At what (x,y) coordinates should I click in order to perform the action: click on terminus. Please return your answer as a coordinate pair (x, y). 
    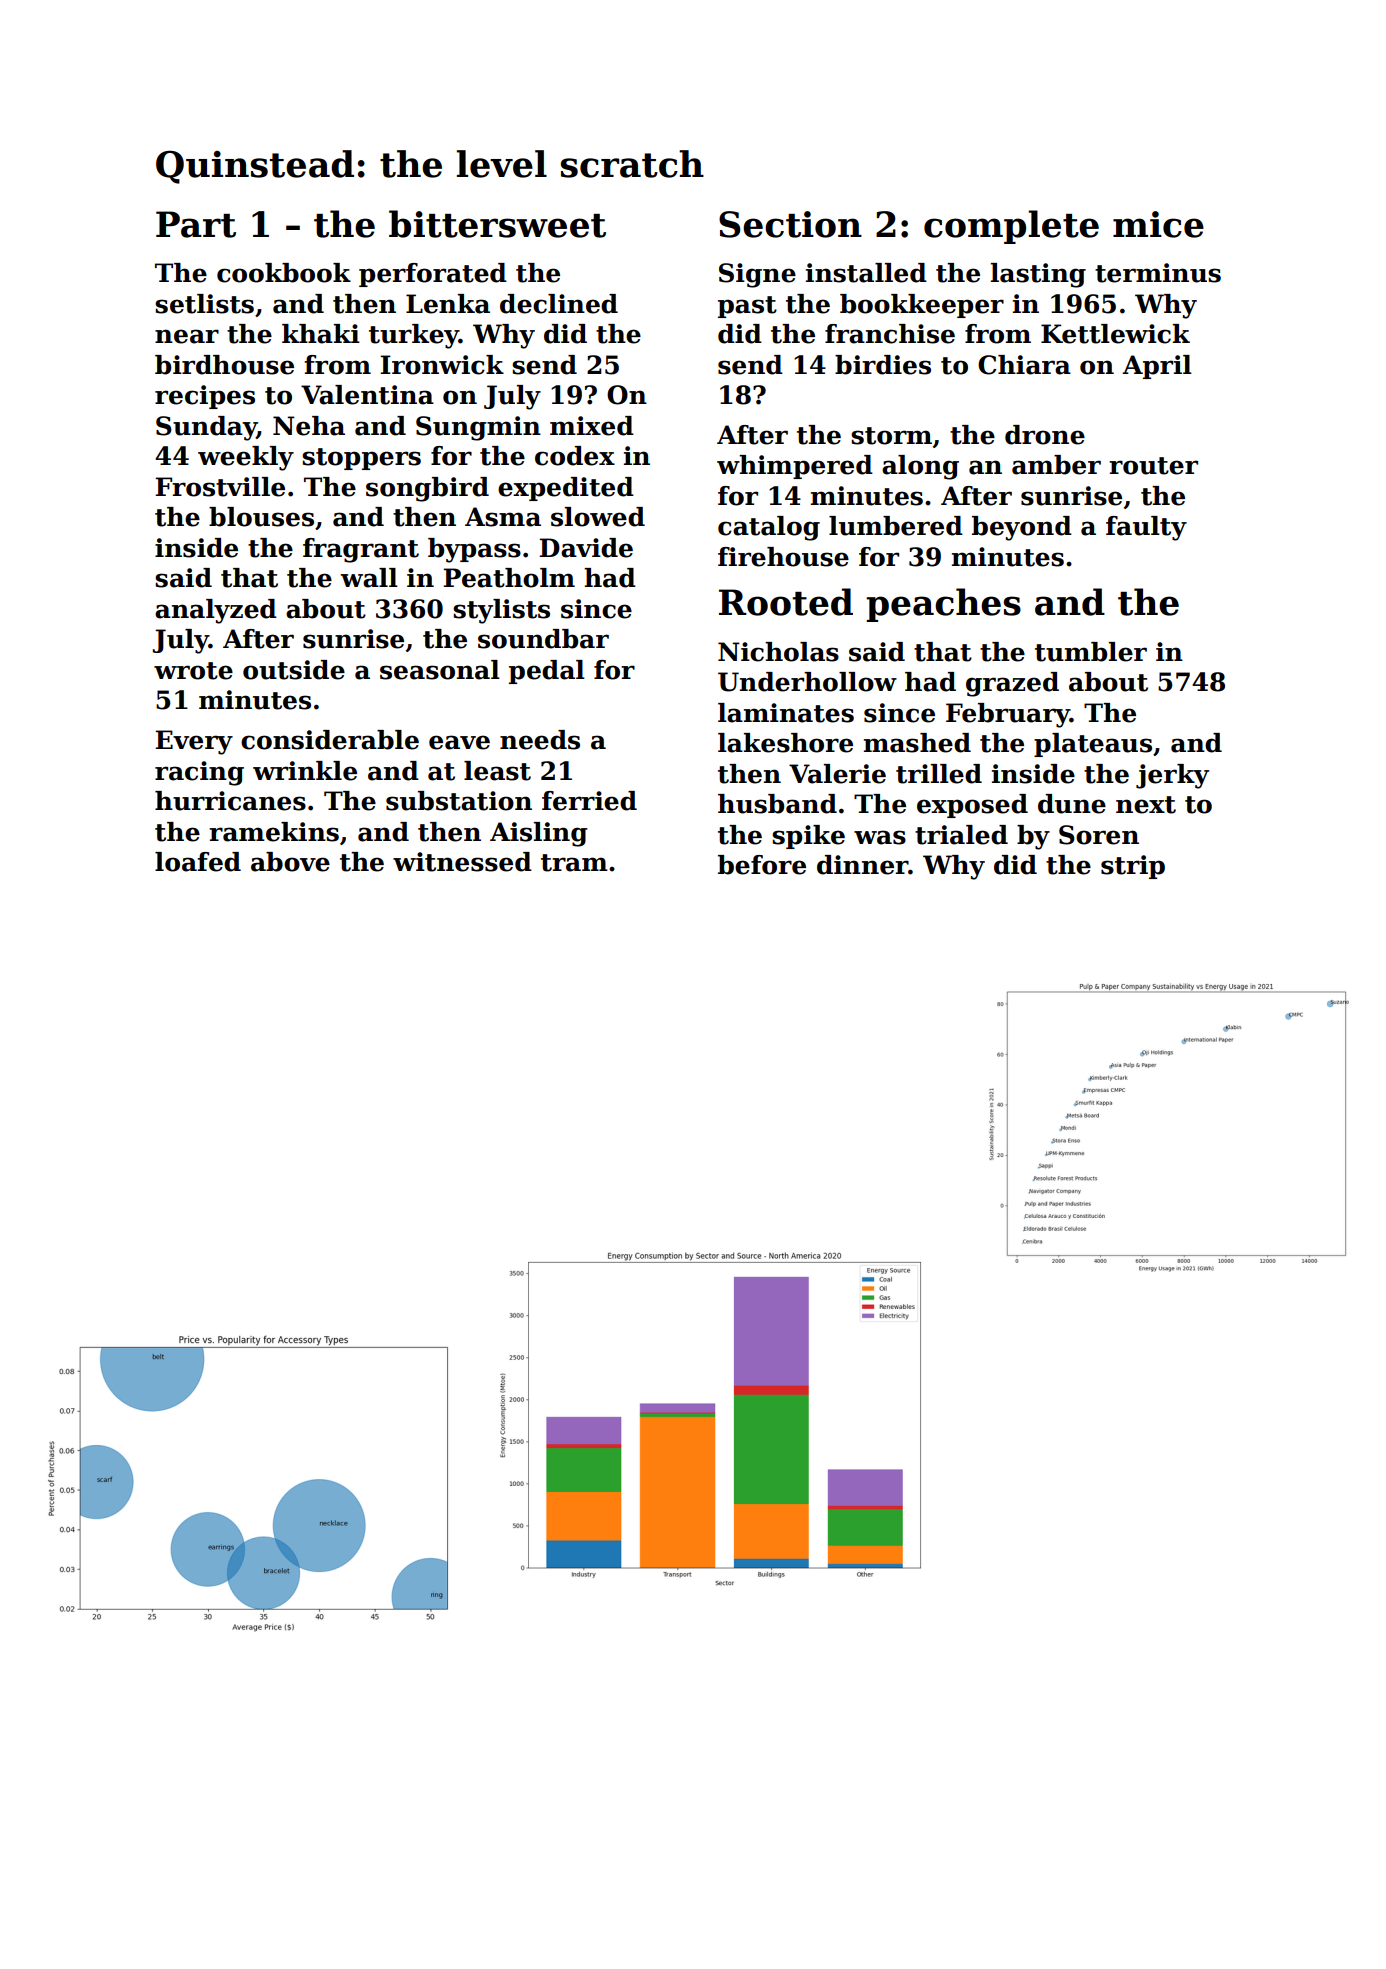
    Looking at the image, I should click on (1158, 273).
